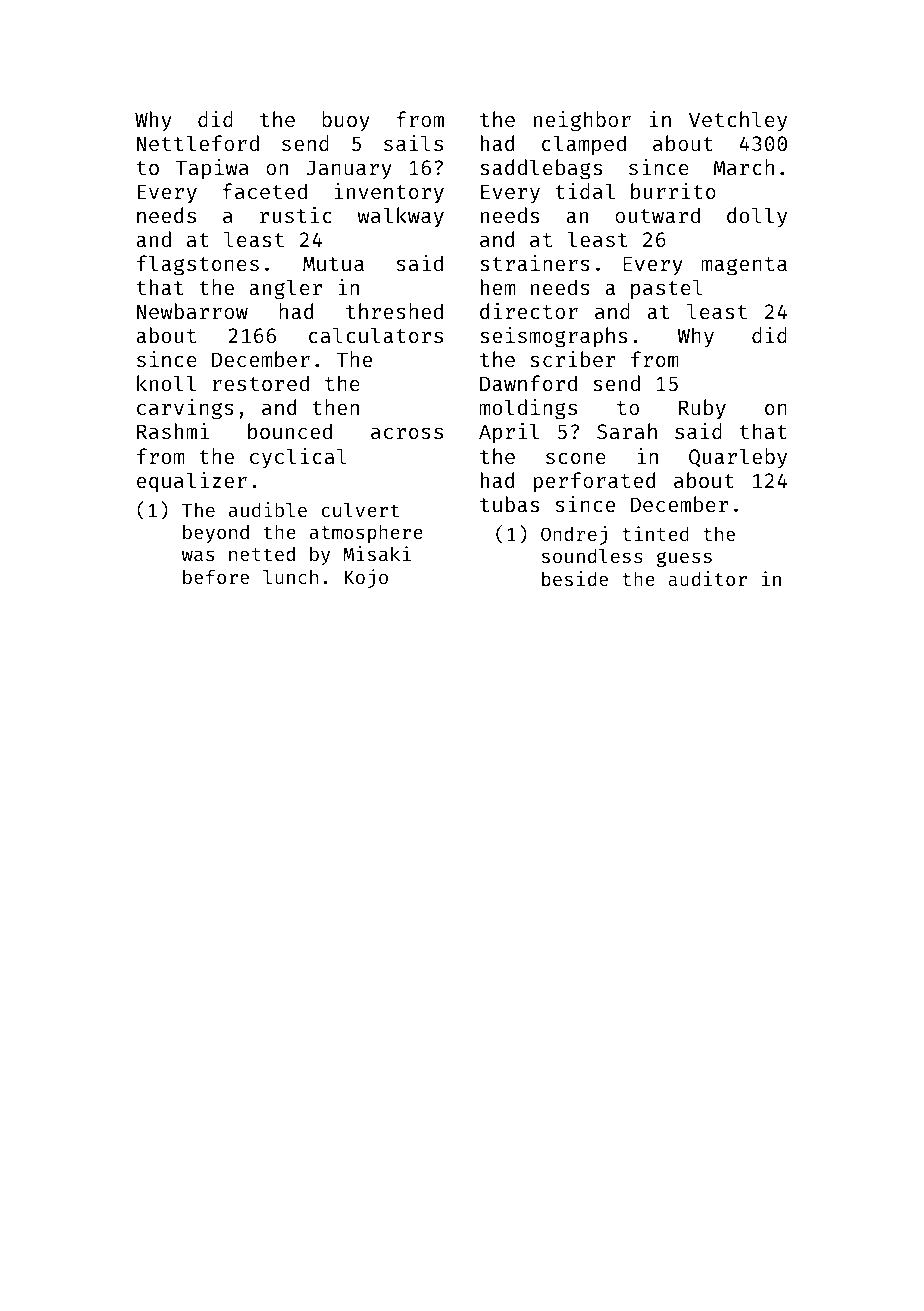  I want to click on neighbor, so click(582, 121).
